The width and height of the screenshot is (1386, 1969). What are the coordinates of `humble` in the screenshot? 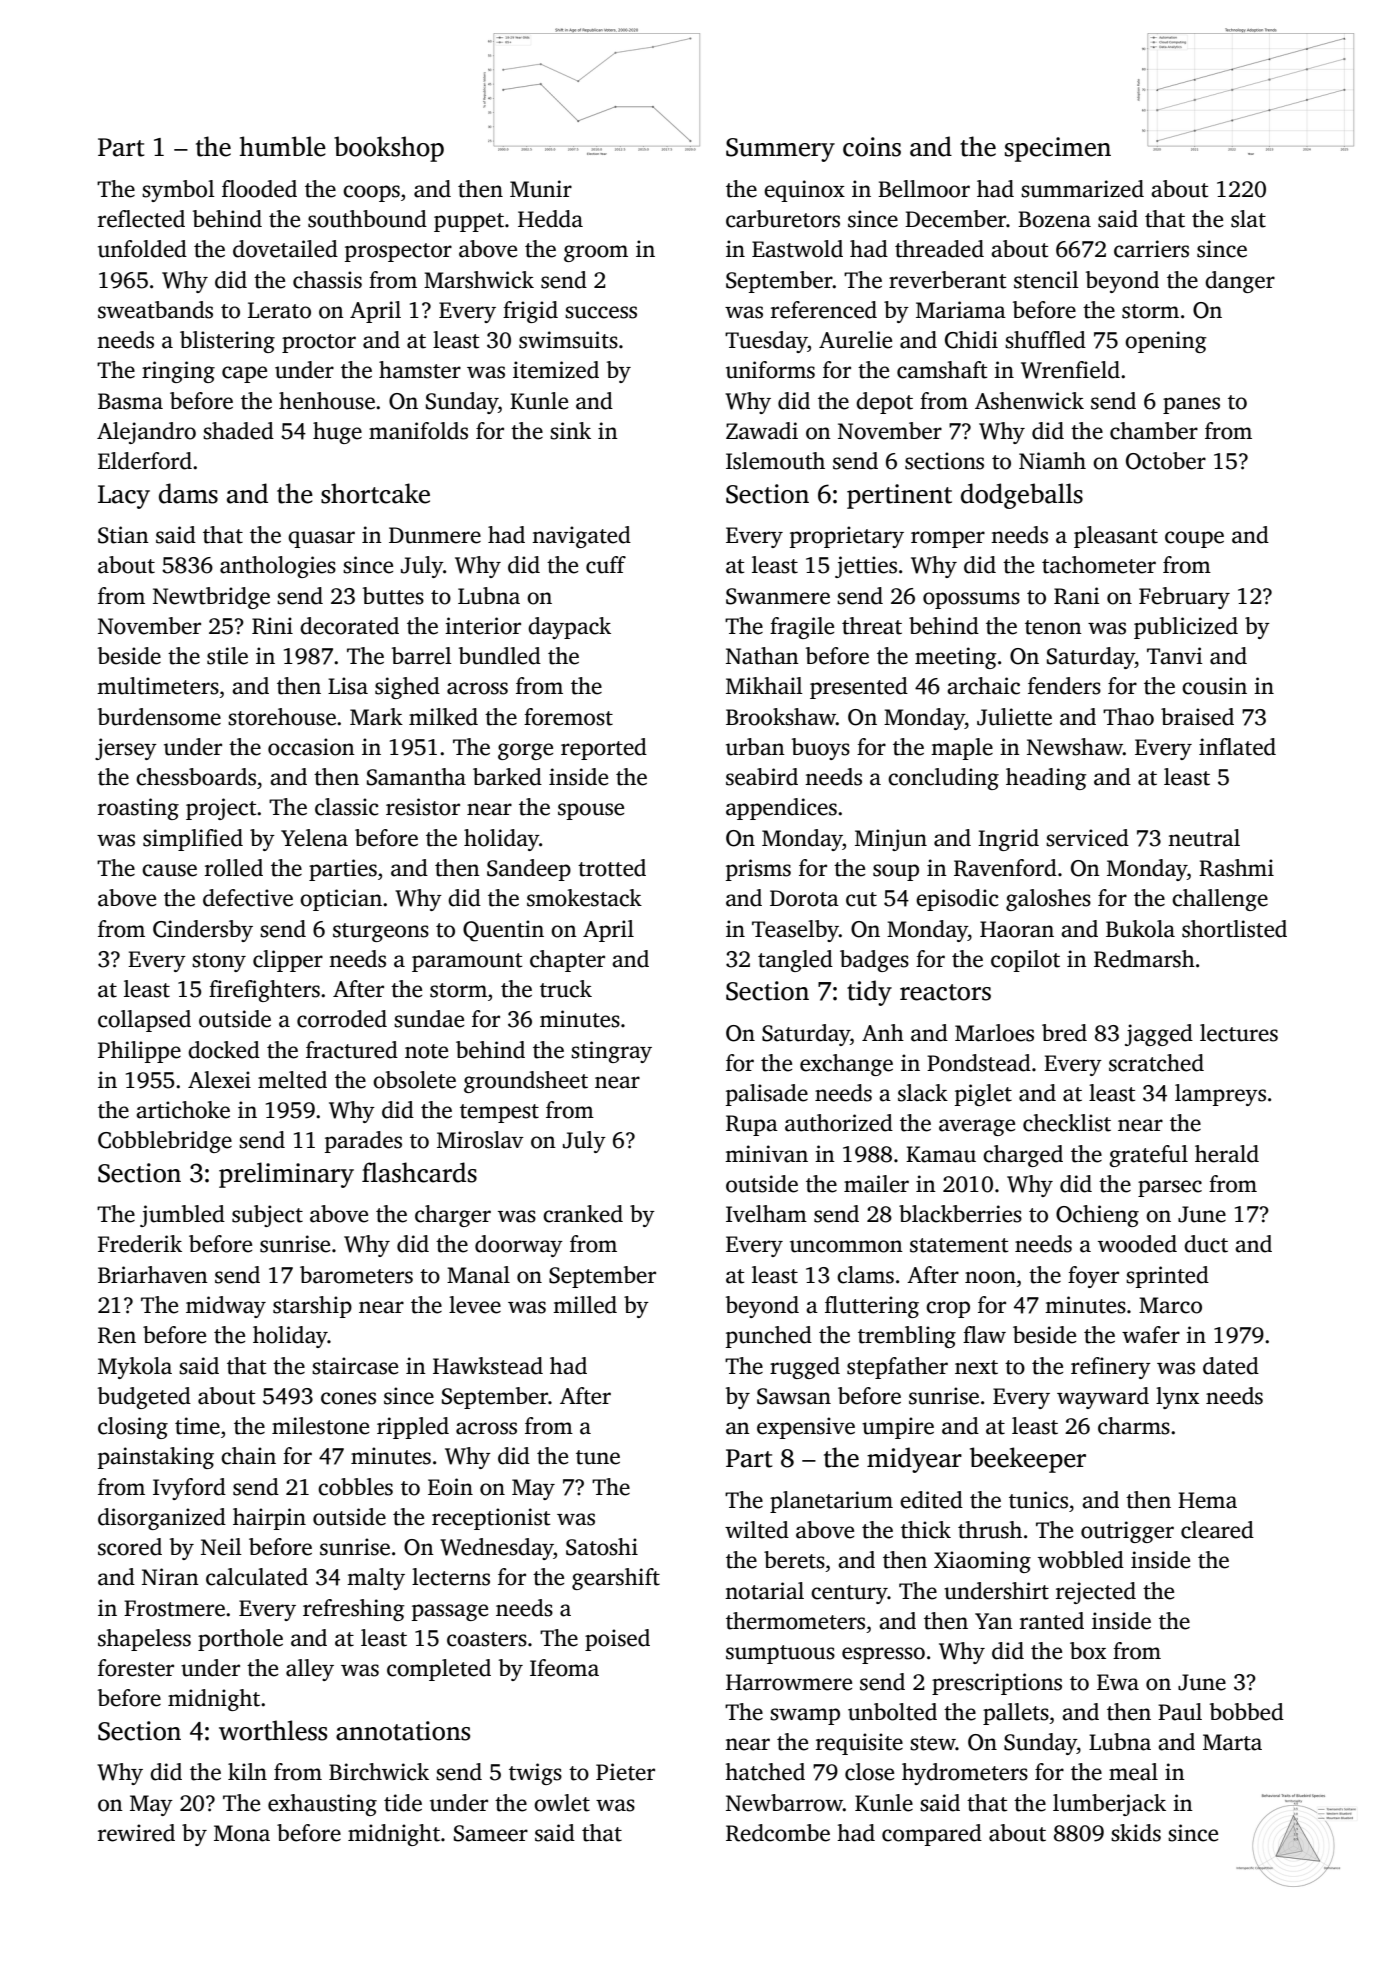 It's located at (283, 146).
